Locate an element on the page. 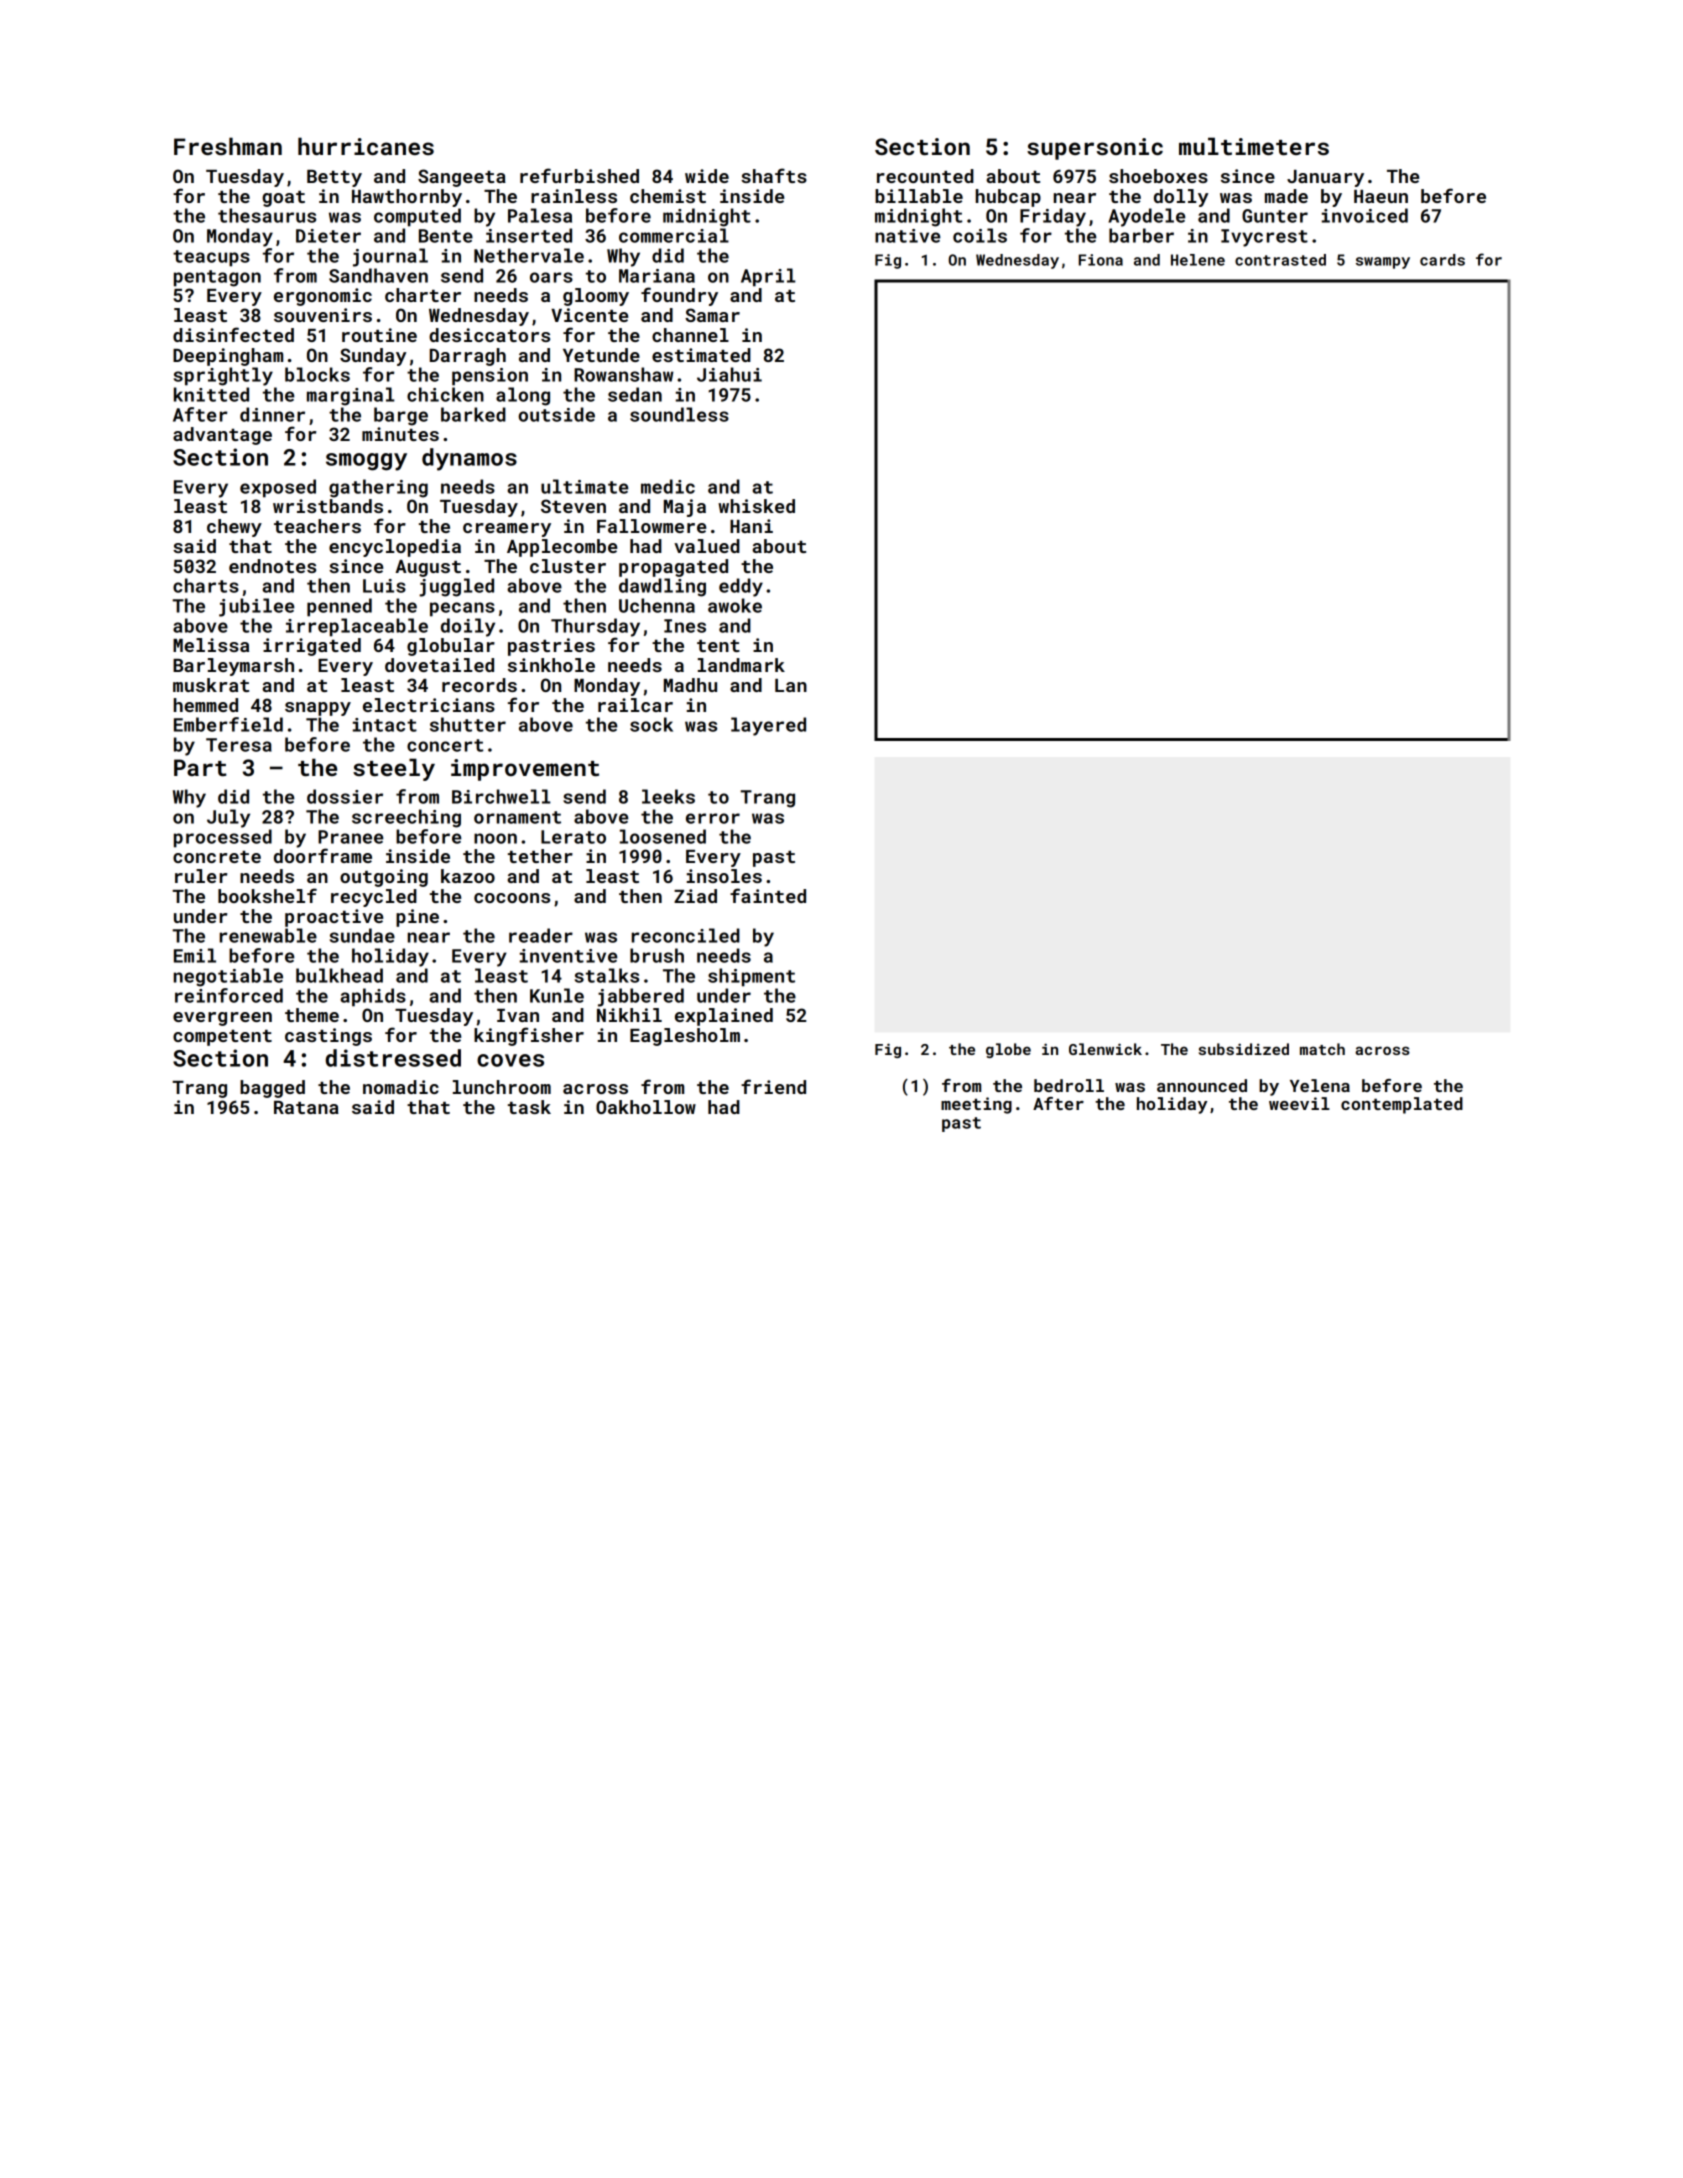 The height and width of the image is (2178, 1683). wide is located at coordinates (707, 176).
